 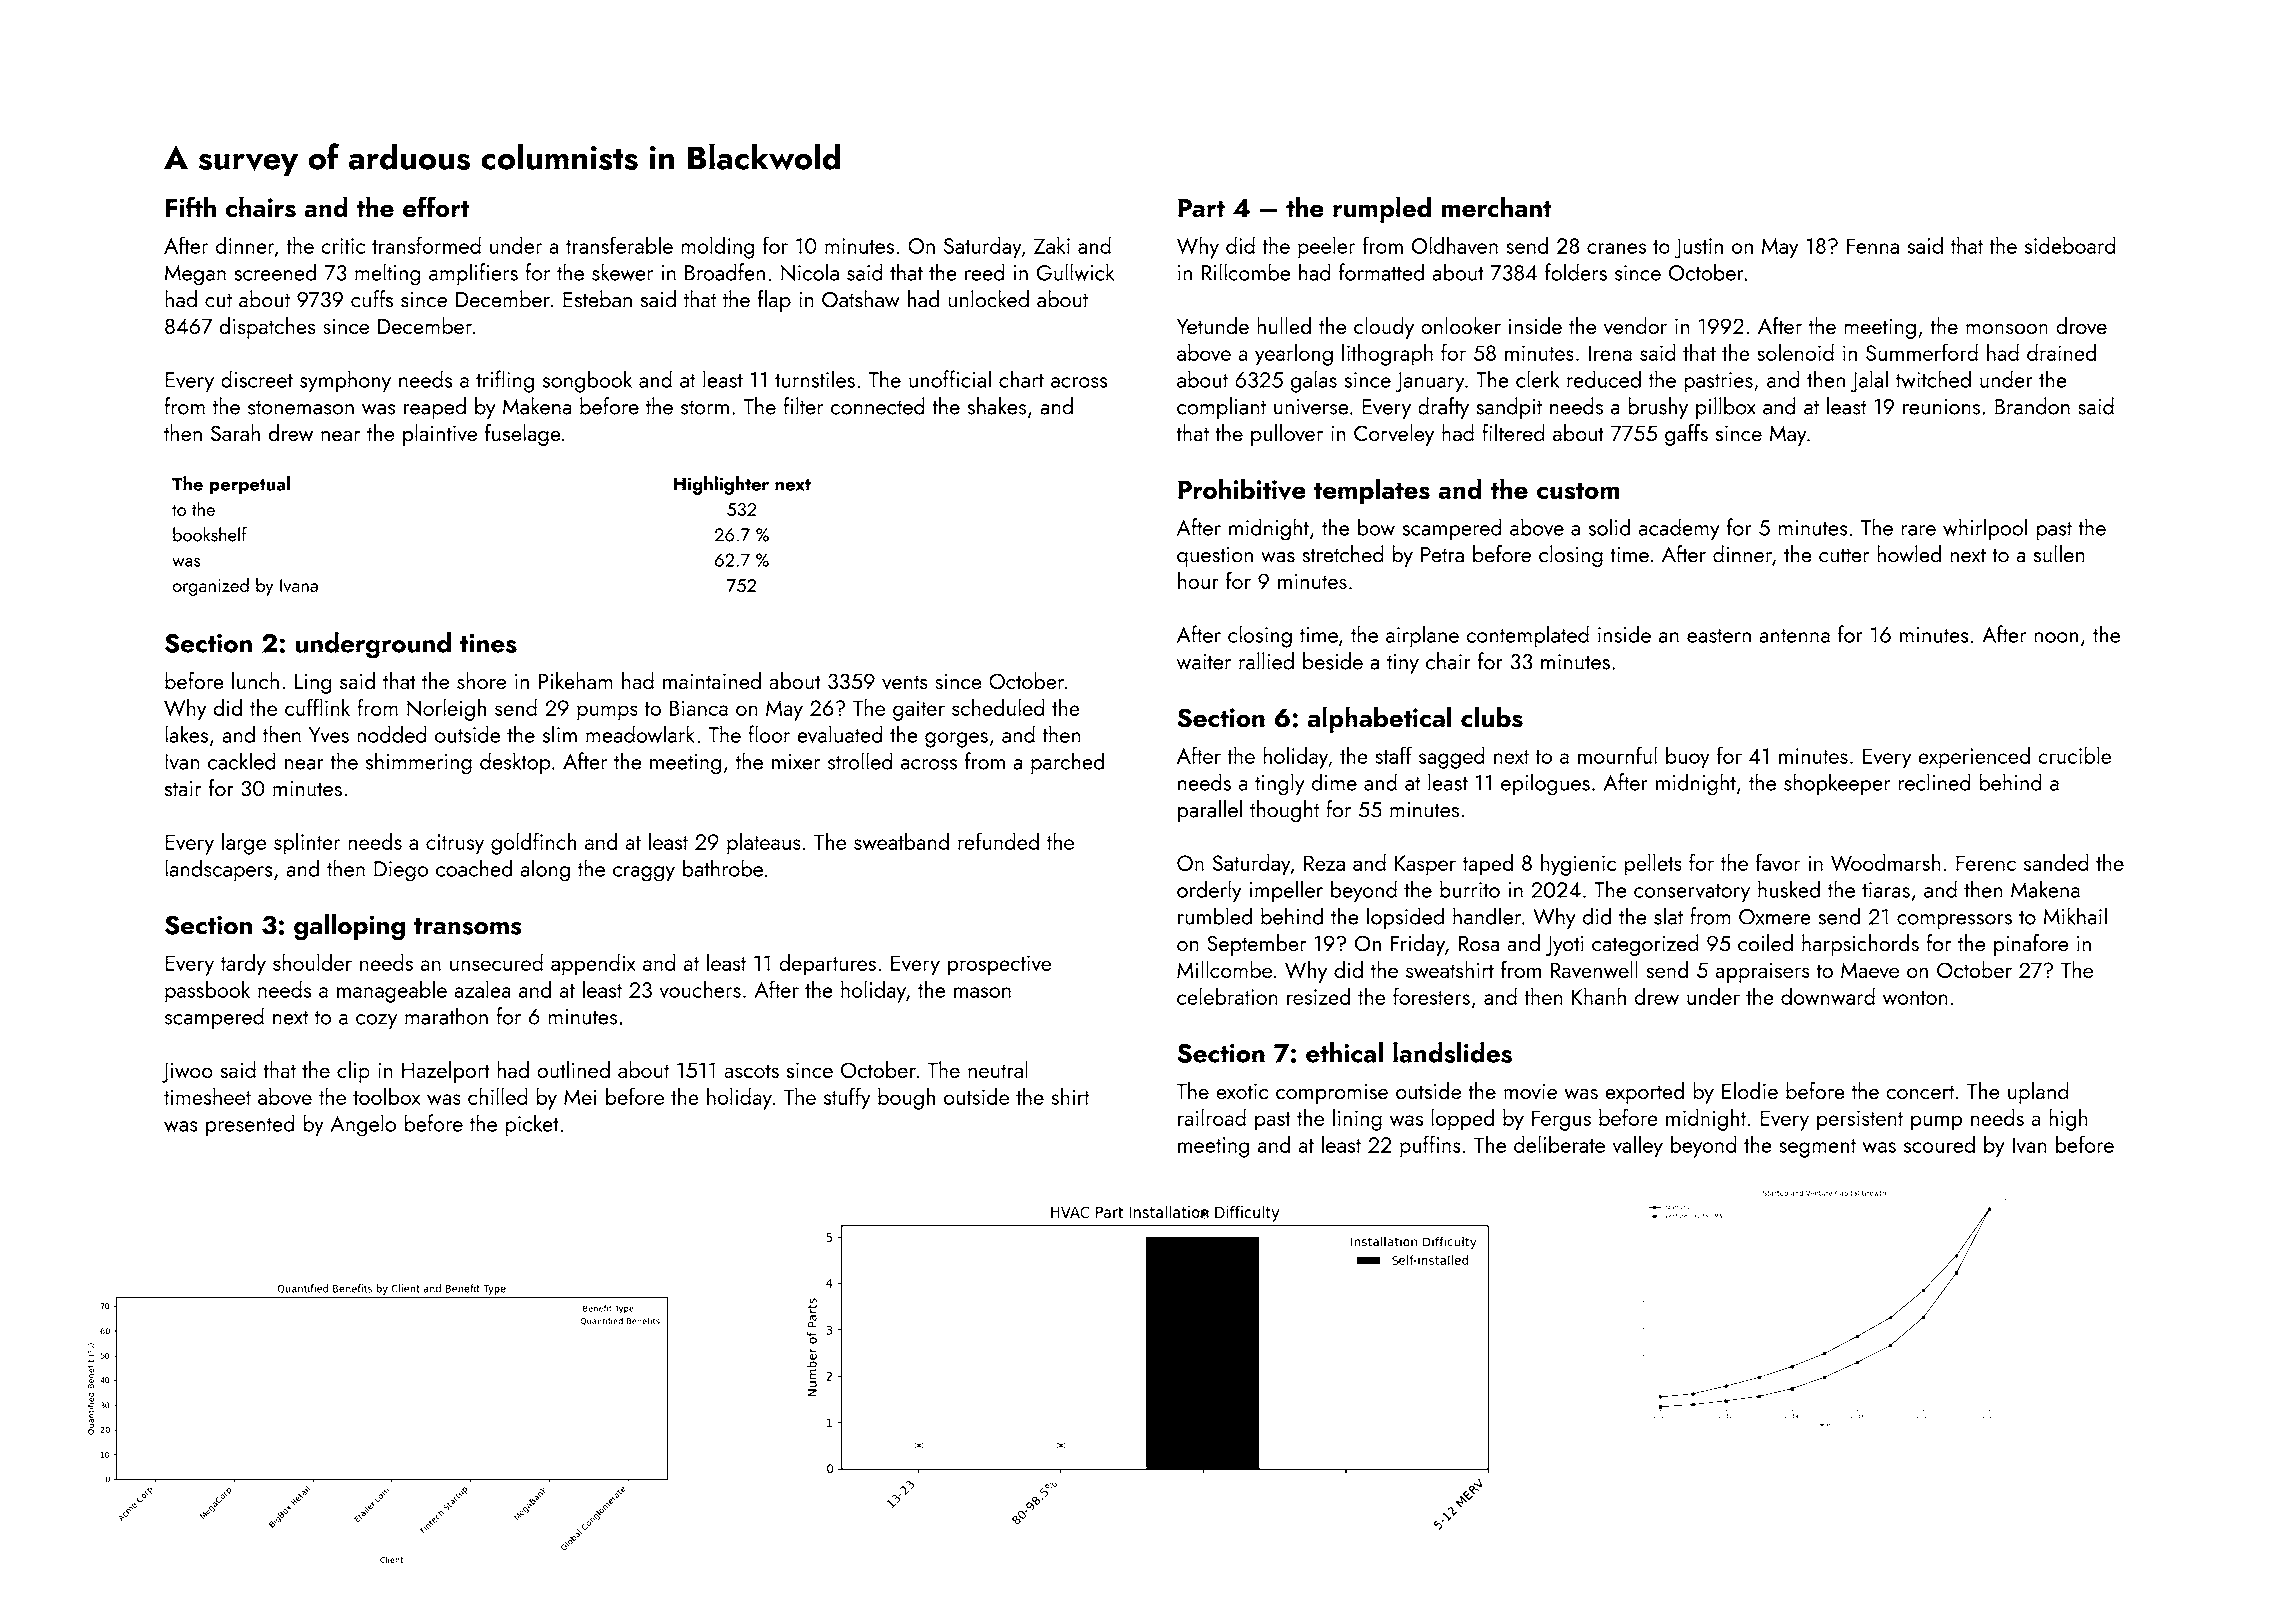 What do you see at coordinates (1394, 435) in the screenshot?
I see `Corveley` at bounding box center [1394, 435].
